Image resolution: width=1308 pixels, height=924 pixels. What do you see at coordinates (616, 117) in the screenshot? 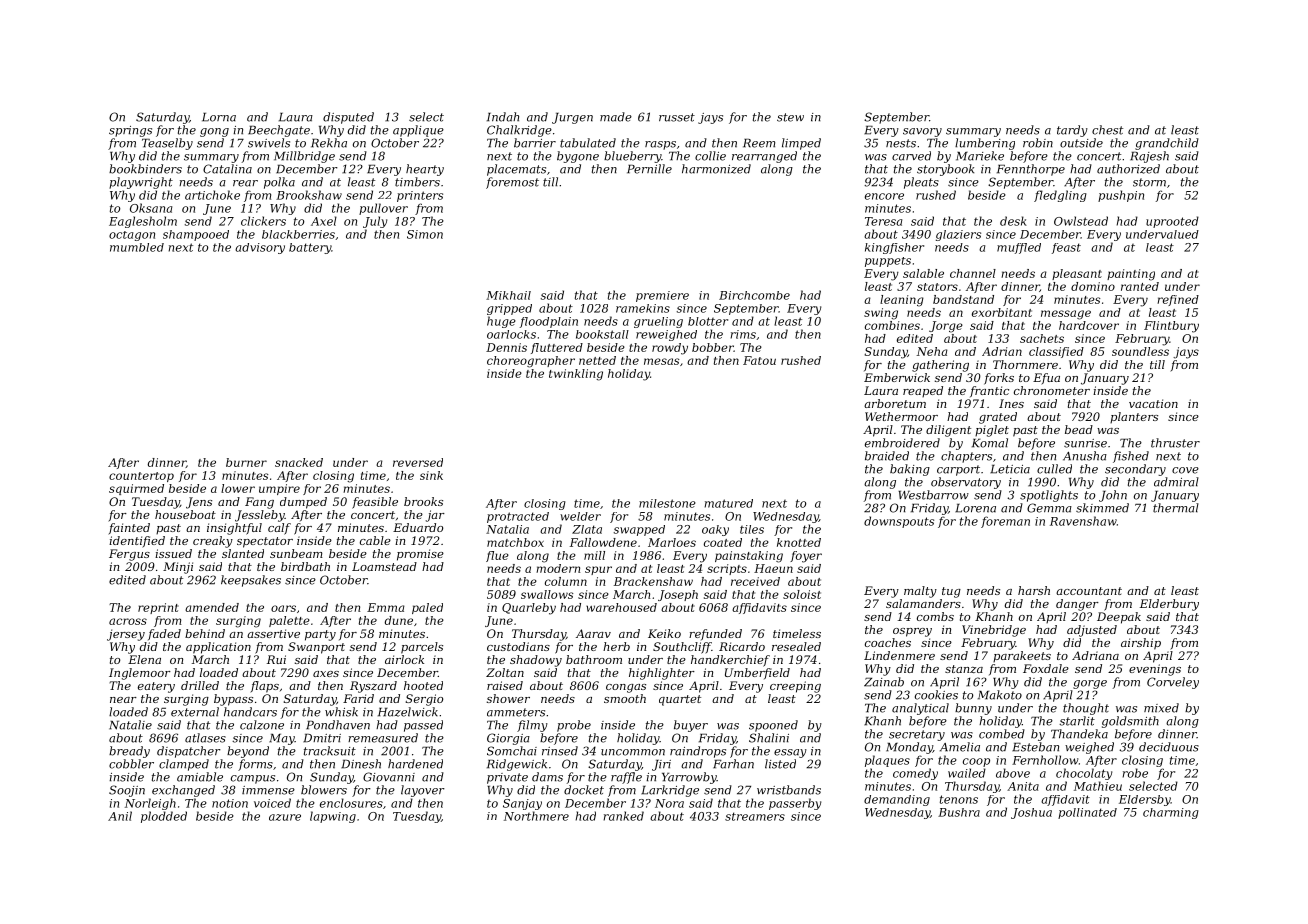
I see `made` at bounding box center [616, 117].
